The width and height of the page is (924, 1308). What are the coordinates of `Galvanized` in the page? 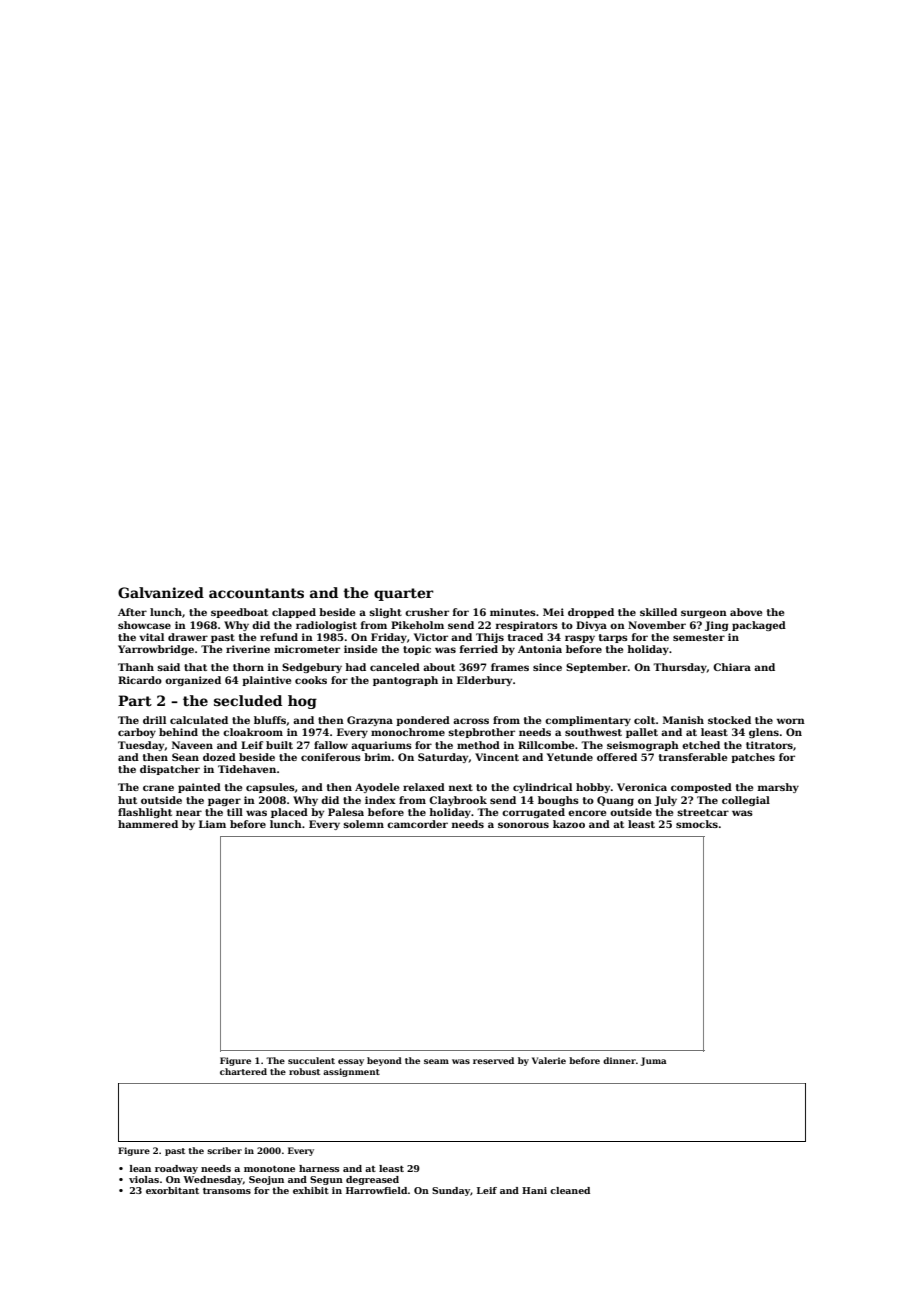 It's located at (161, 592).
